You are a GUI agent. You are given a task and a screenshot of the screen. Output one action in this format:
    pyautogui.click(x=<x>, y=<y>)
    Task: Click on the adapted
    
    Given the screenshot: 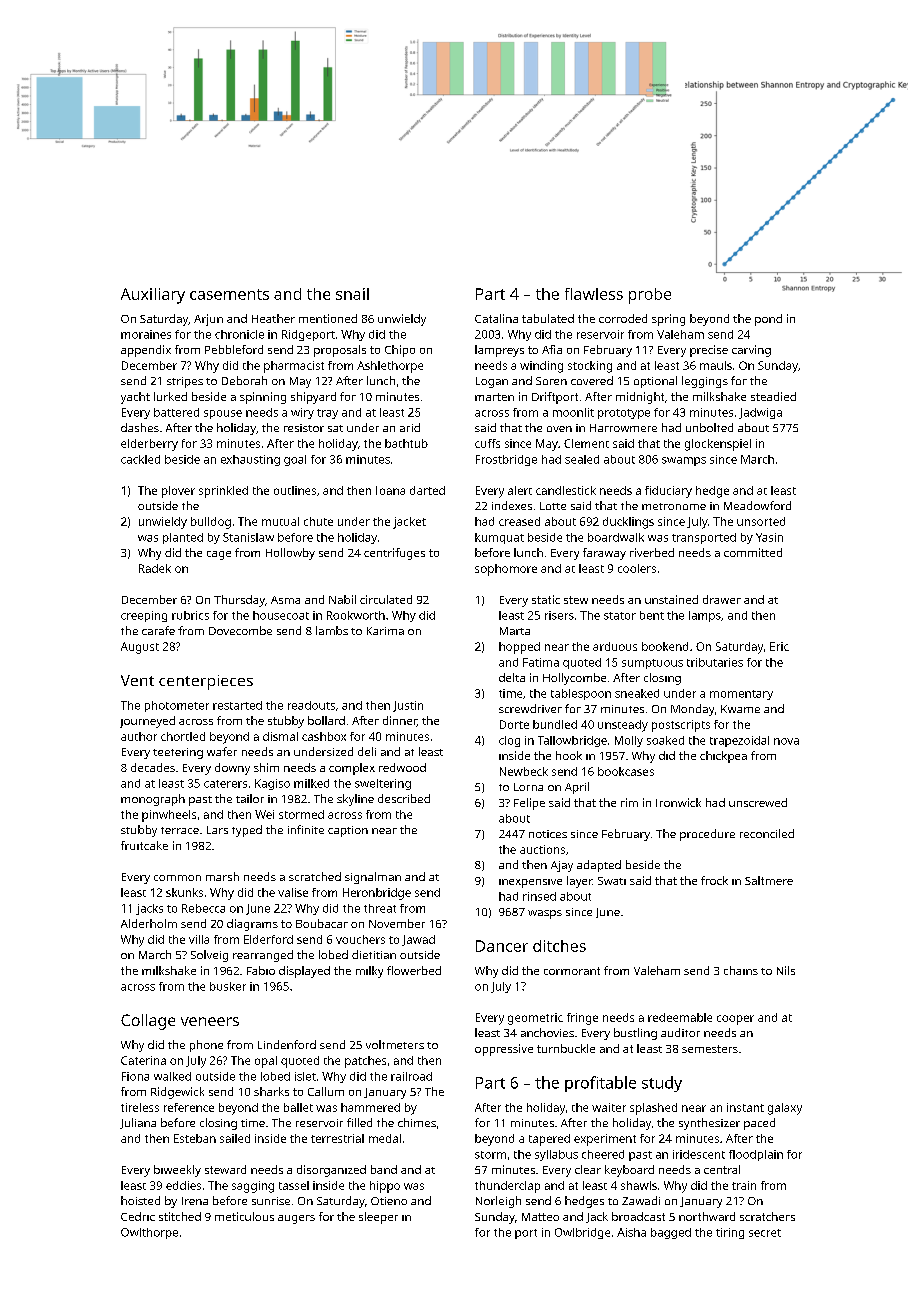 What is the action you would take?
    pyautogui.click(x=599, y=866)
